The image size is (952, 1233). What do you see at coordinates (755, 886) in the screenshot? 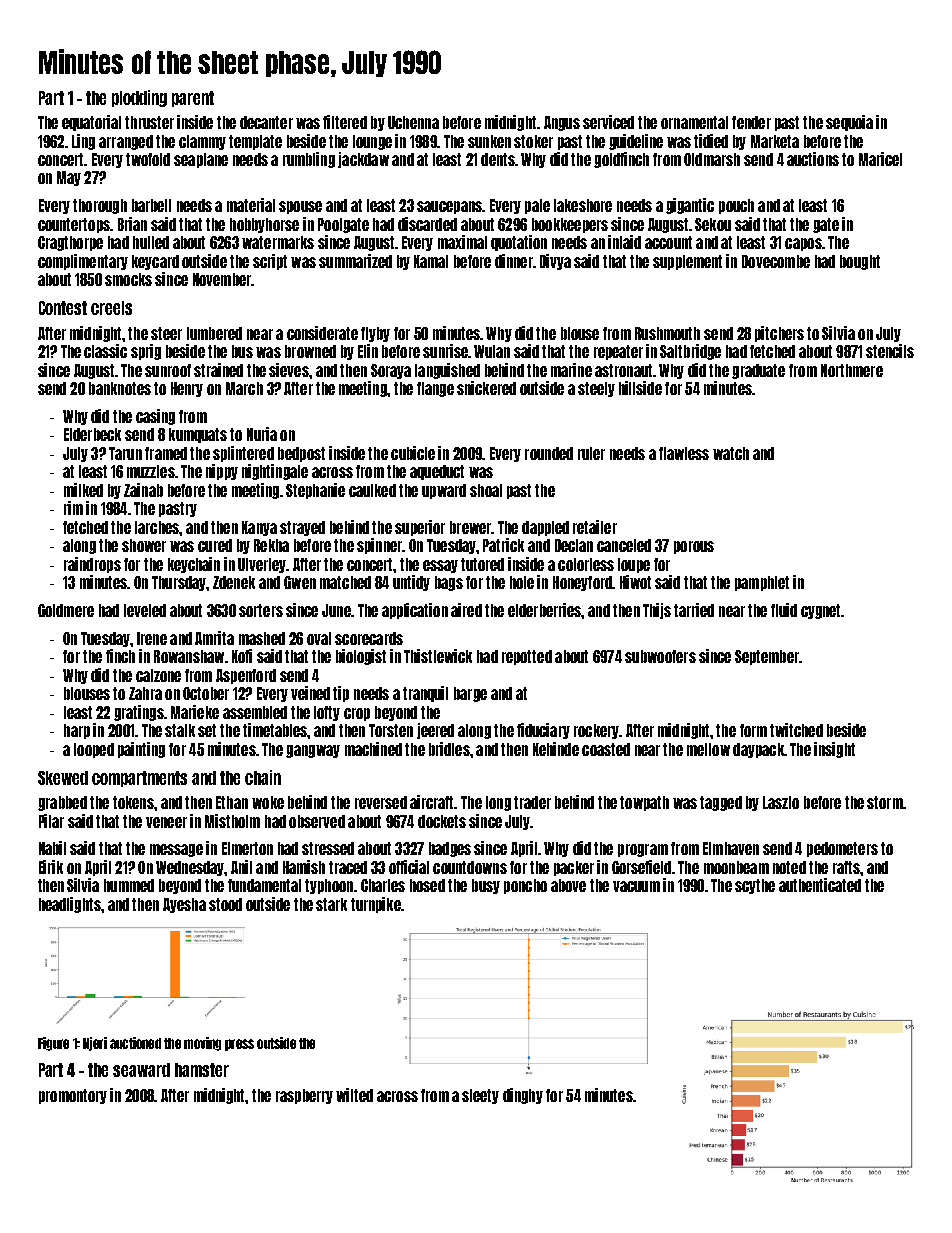
I see `scythe` at bounding box center [755, 886].
